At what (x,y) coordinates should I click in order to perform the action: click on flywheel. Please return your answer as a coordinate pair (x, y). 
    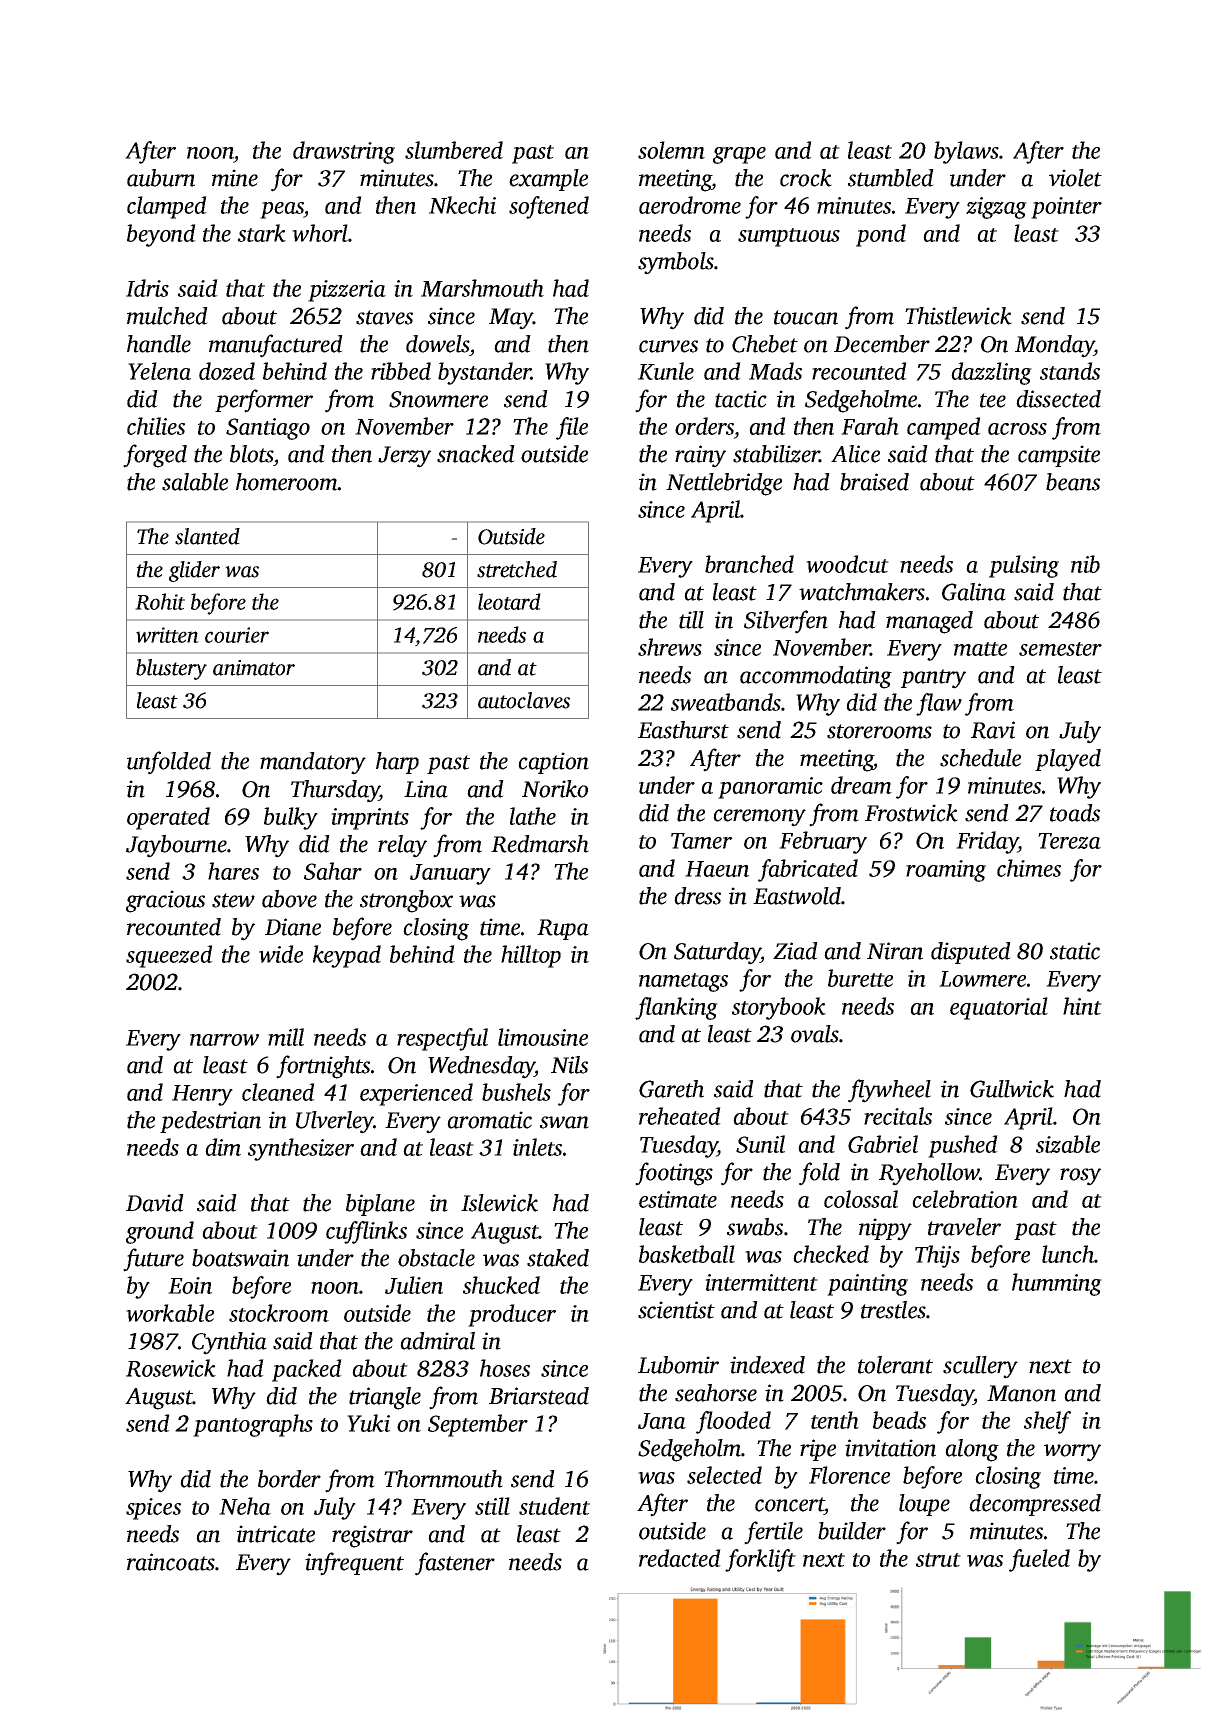
    Looking at the image, I should click on (889, 1091).
